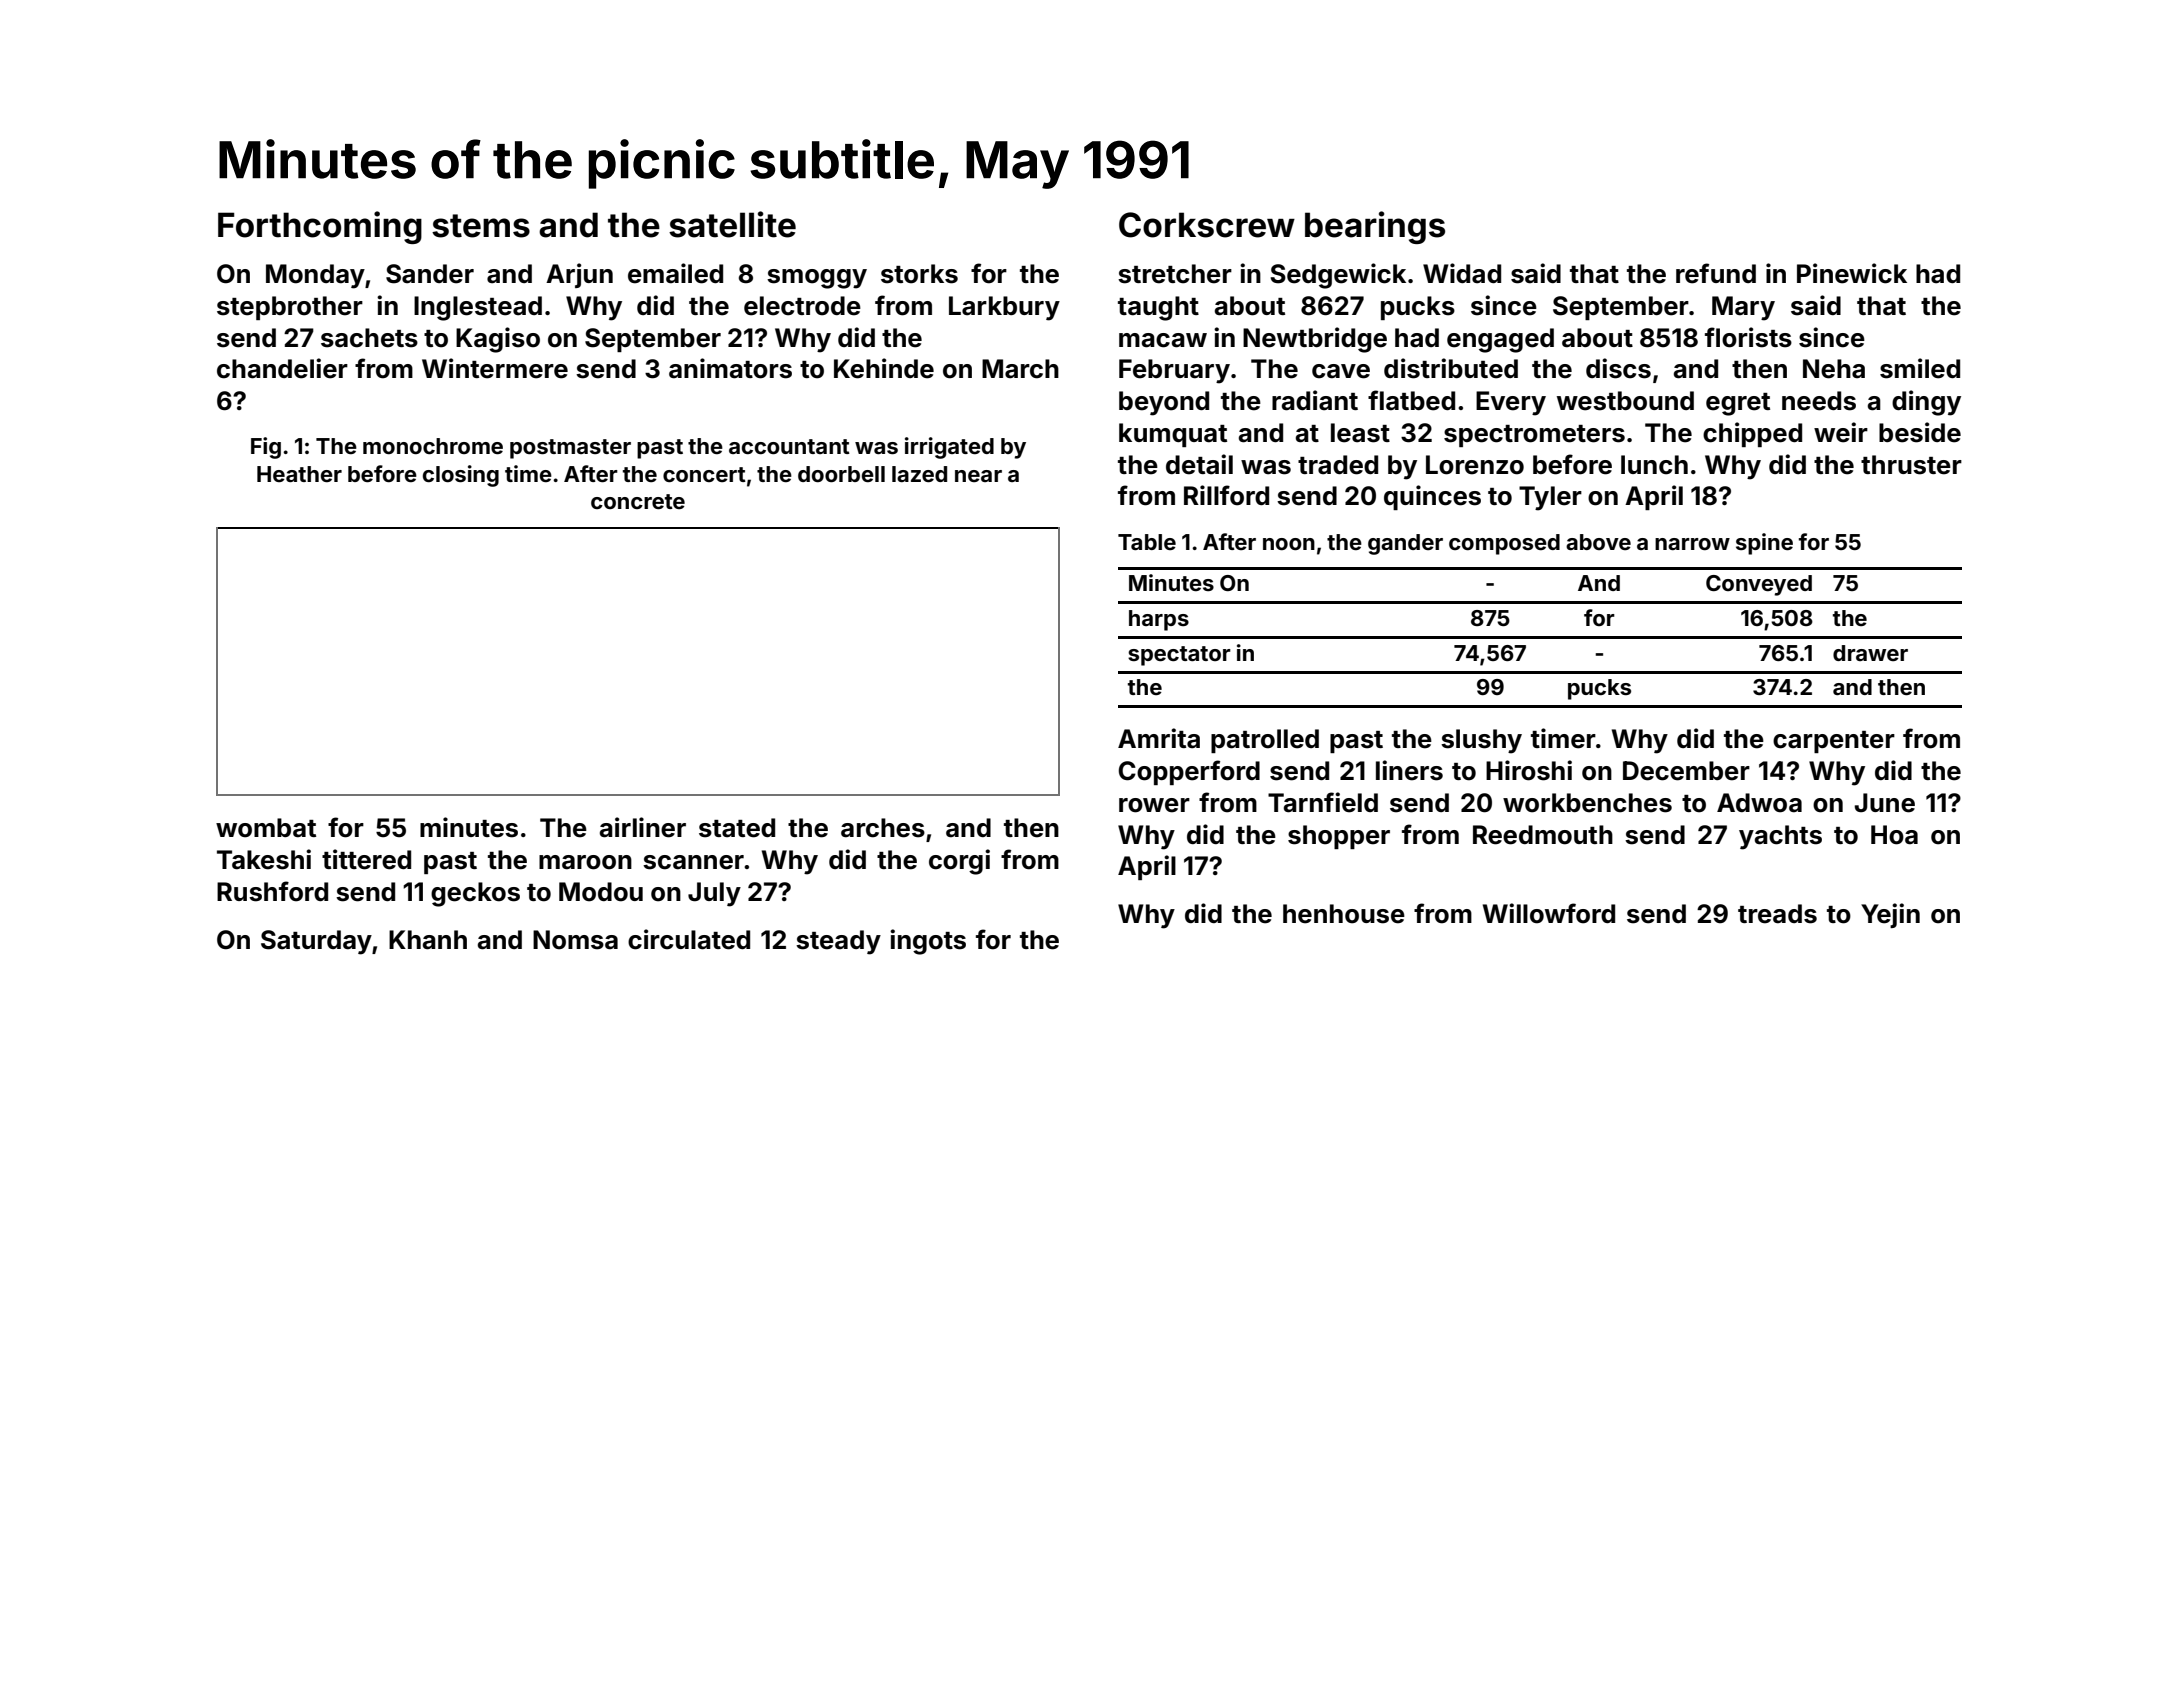  I want to click on wombat, so click(266, 828).
